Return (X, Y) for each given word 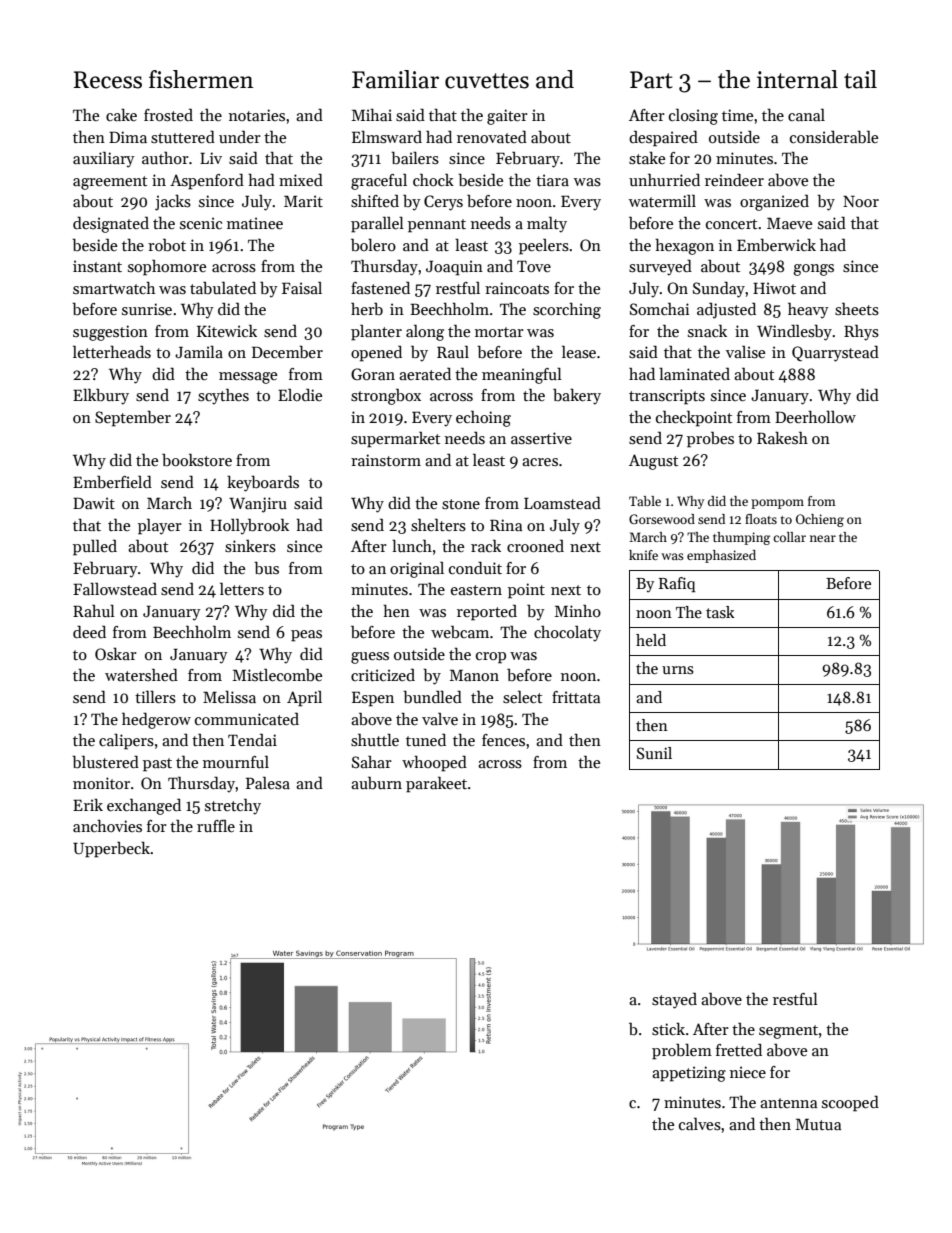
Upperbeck (111, 849)
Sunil (654, 753)
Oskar (116, 654)
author (165, 157)
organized (774, 202)
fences (503, 740)
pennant (437, 226)
